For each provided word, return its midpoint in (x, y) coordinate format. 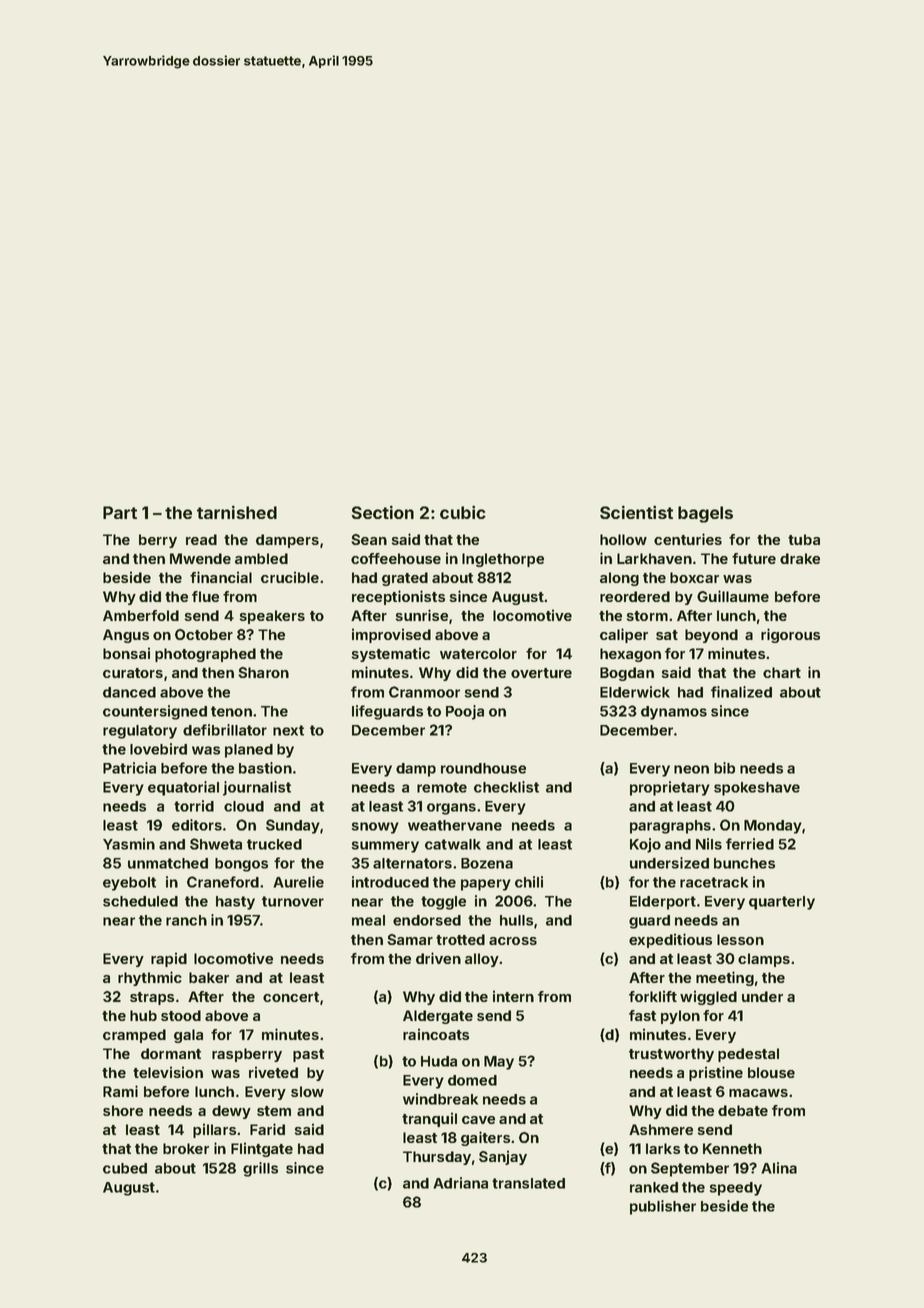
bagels (705, 514)
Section (382, 512)
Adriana (460, 1183)
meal (368, 920)
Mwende (200, 558)
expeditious (670, 940)
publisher (663, 1207)
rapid (169, 959)
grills (260, 1169)
